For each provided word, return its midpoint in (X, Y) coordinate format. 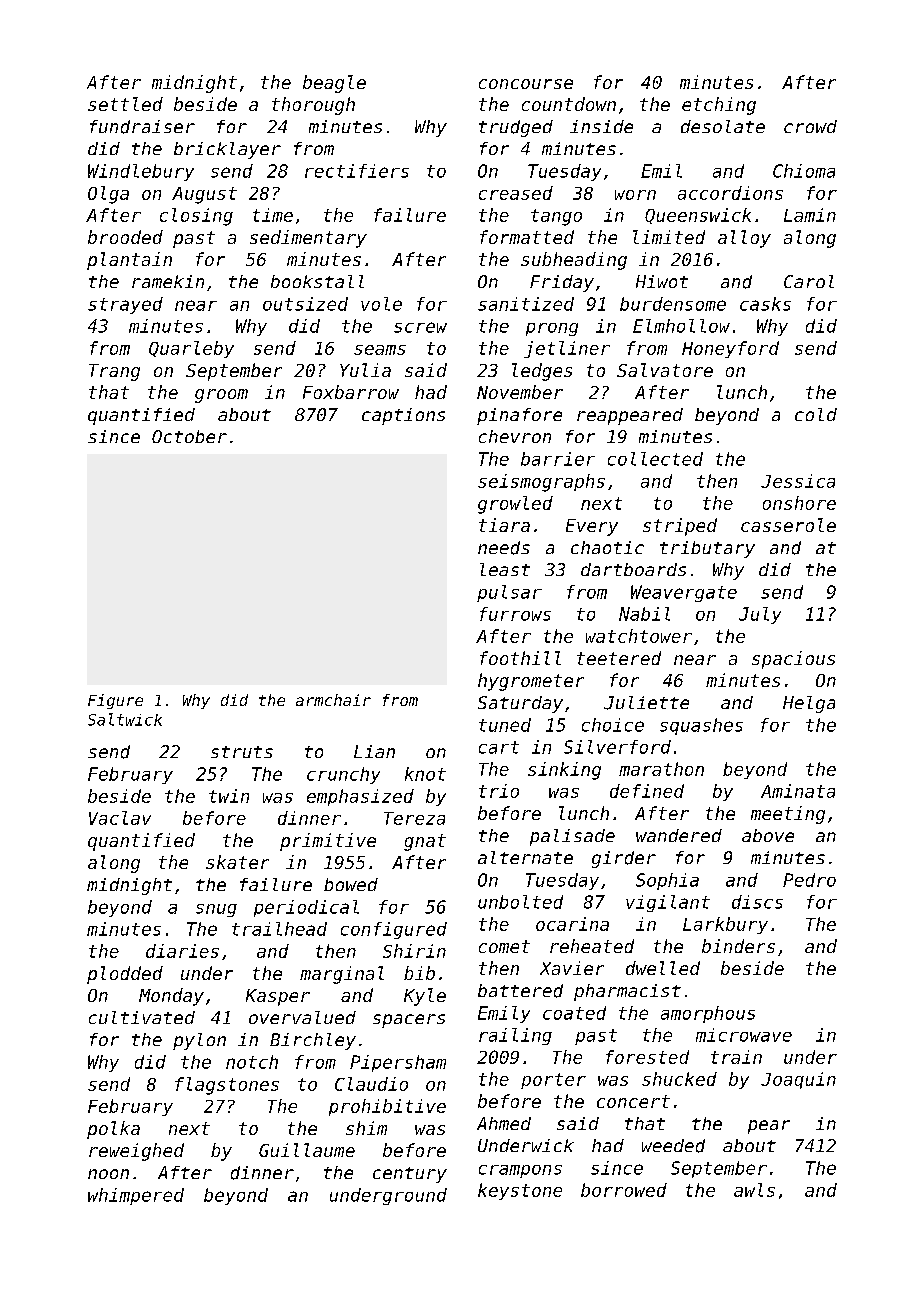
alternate (525, 857)
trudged (516, 128)
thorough (313, 106)
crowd (810, 126)
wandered (679, 835)
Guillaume (307, 1150)
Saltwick (125, 719)
